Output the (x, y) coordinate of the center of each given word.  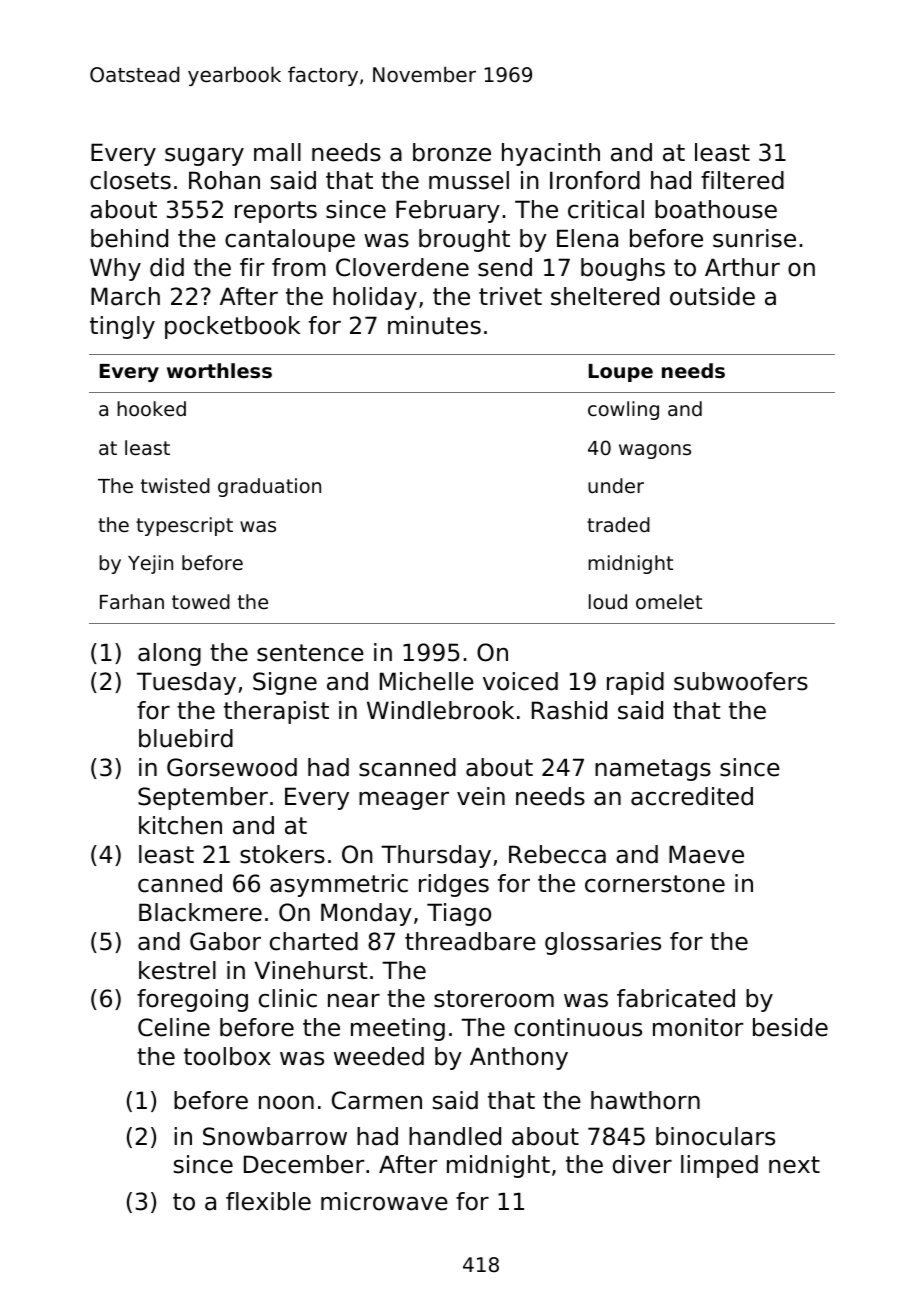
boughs (623, 269)
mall (277, 152)
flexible (268, 1201)
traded (618, 524)
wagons (655, 451)
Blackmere (200, 912)
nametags (653, 770)
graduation (269, 487)
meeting (398, 1029)
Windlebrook (440, 710)
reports (276, 212)
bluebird (186, 738)
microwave (384, 1201)
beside (790, 1027)
